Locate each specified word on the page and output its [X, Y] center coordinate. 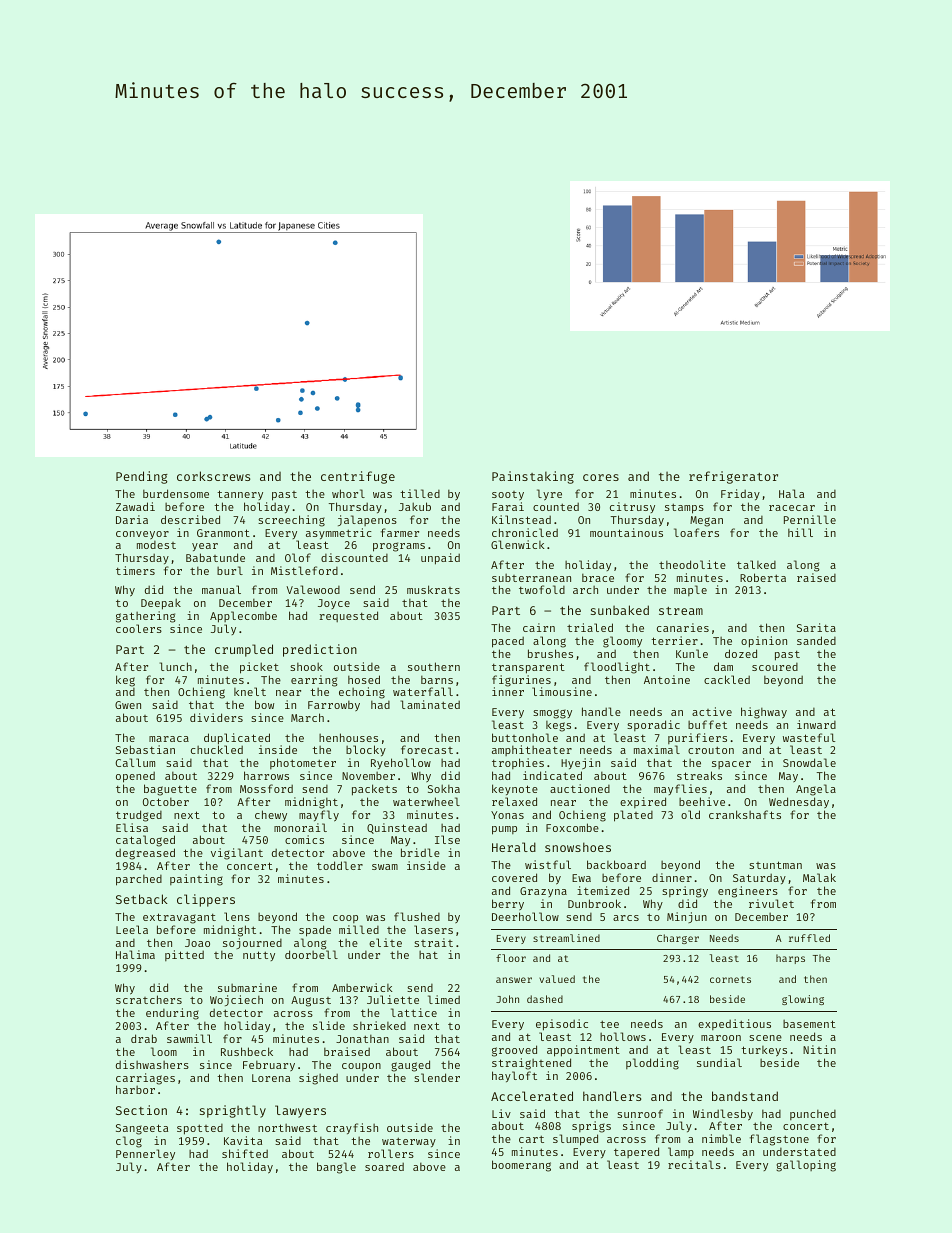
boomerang [521, 1166]
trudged [139, 816]
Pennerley [145, 1154]
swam [385, 867]
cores [601, 477]
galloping [806, 1166]
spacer [731, 765]
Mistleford [304, 570]
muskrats [433, 589]
